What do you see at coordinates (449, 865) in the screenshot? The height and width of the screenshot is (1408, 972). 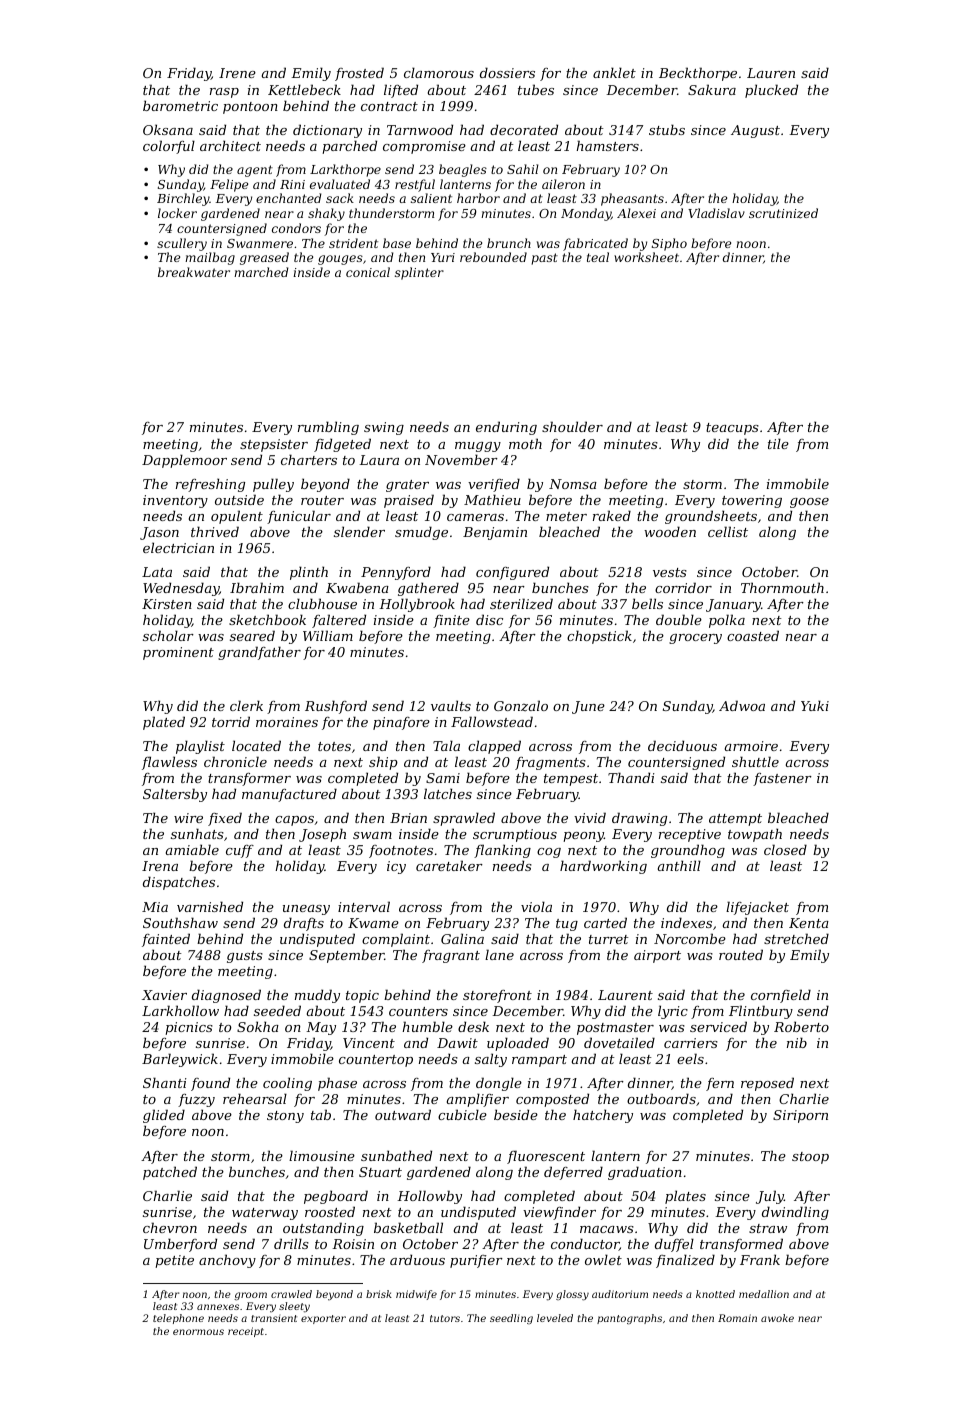 I see `caretaker` at bounding box center [449, 865].
